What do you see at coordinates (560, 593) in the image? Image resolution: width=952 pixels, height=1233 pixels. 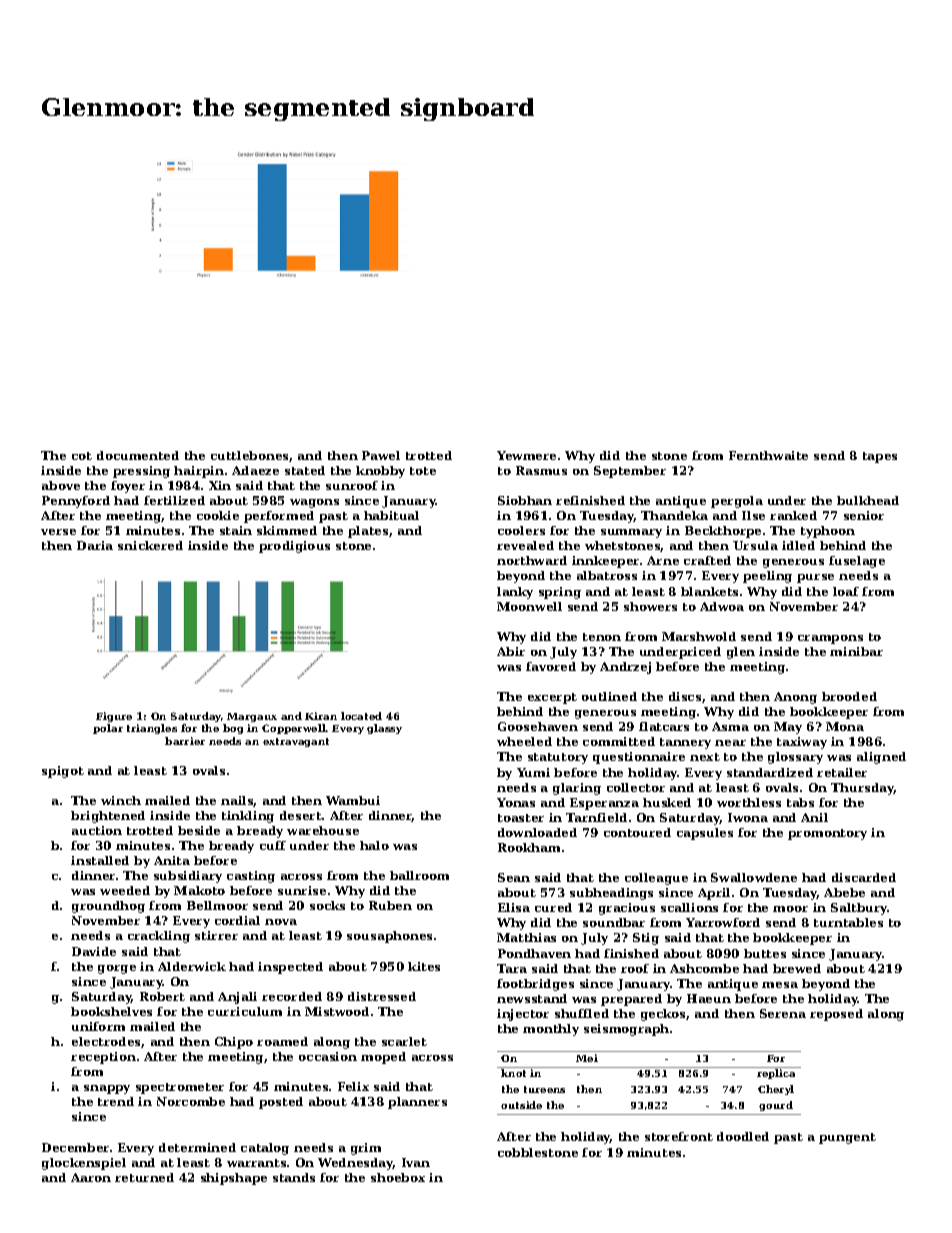 I see `spring` at bounding box center [560, 593].
